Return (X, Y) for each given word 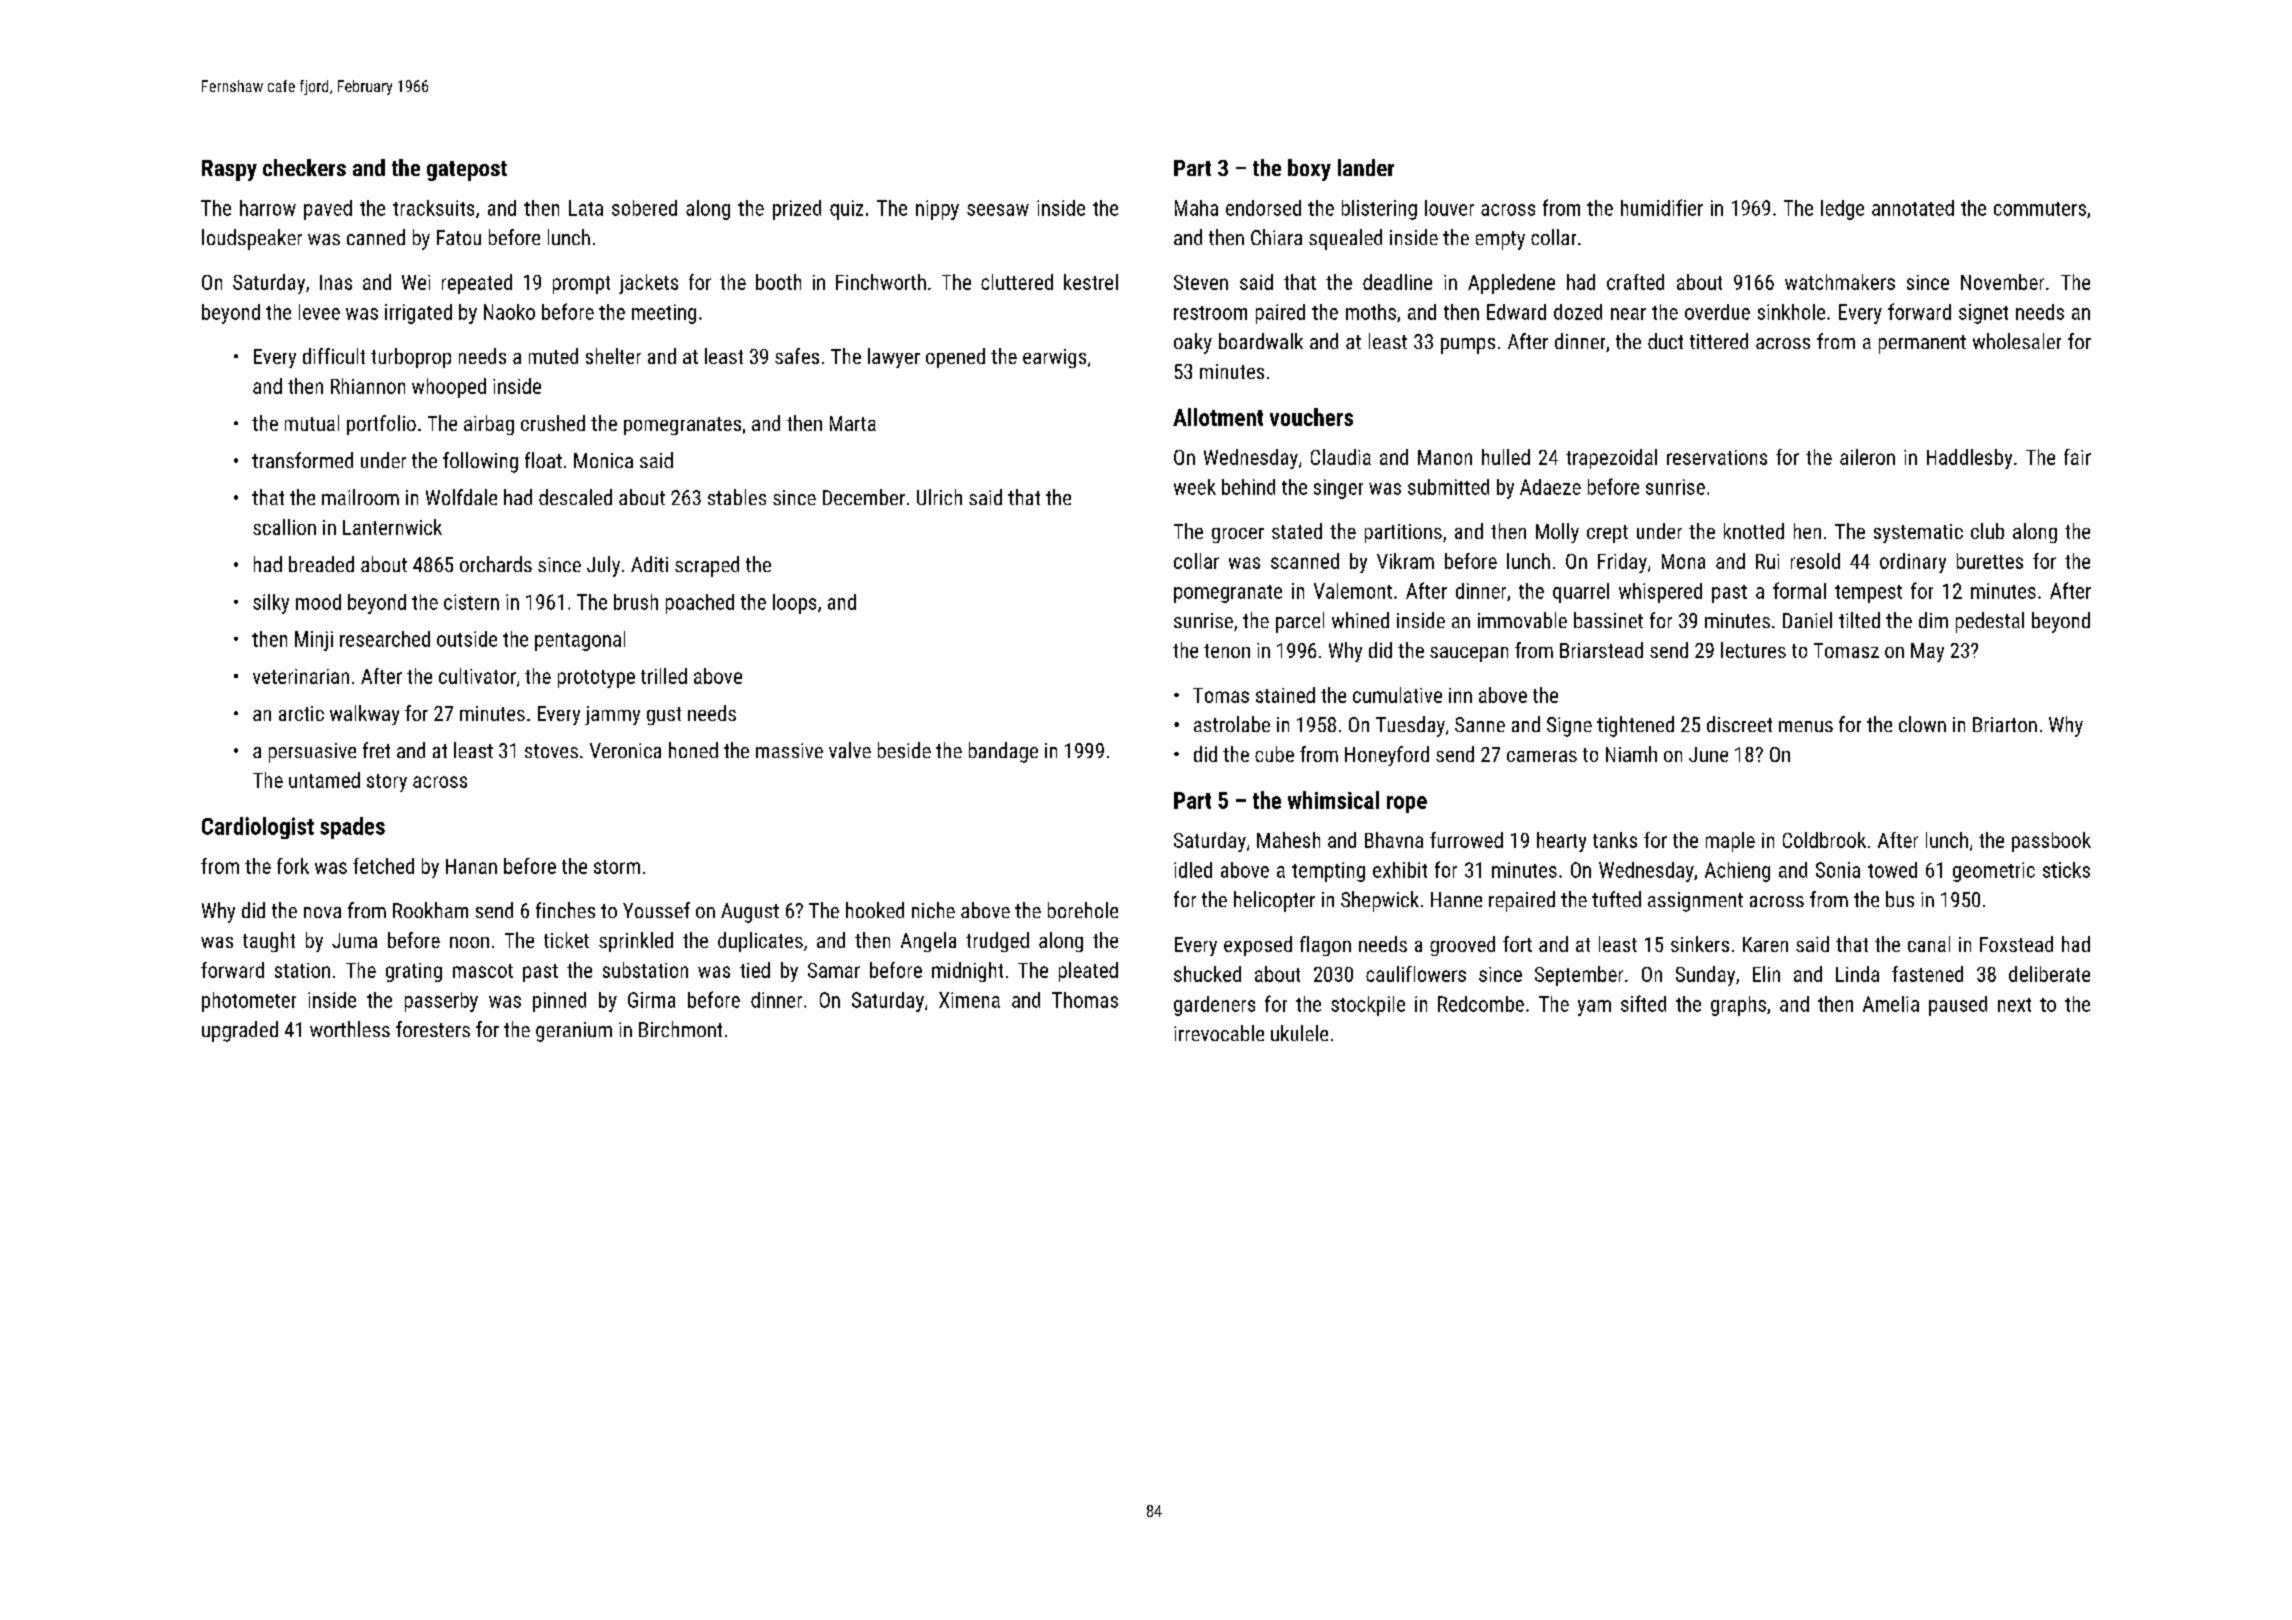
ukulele (1299, 1033)
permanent (1922, 344)
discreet (1739, 724)
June (1708, 754)
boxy (1309, 170)
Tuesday (1410, 726)
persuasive (312, 753)
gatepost (467, 171)
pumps (1468, 346)
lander (1366, 167)
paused (1958, 1006)
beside (904, 750)
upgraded (240, 1031)
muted (553, 356)
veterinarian (301, 676)
